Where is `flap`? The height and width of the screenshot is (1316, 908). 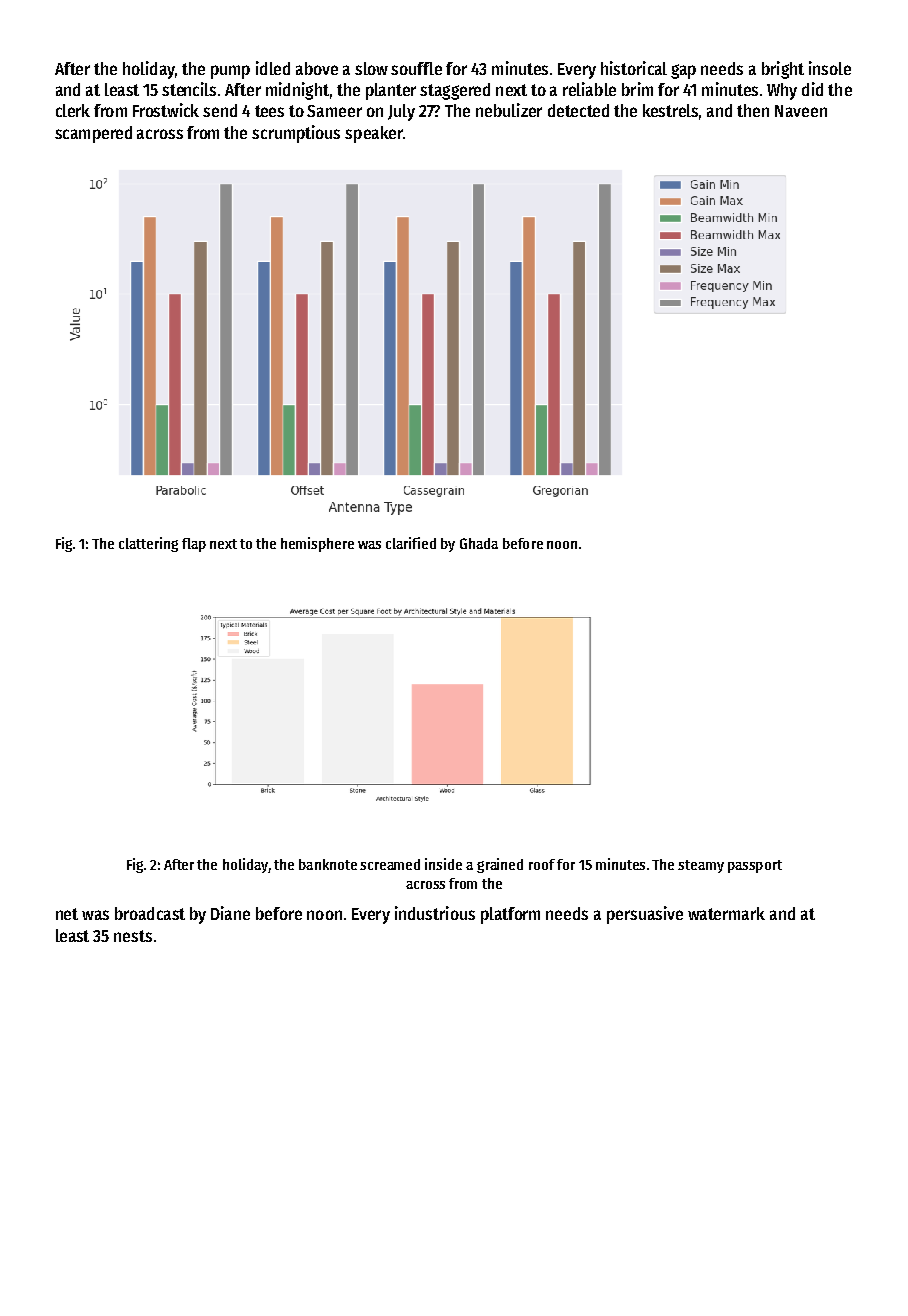 flap is located at coordinates (194, 545).
